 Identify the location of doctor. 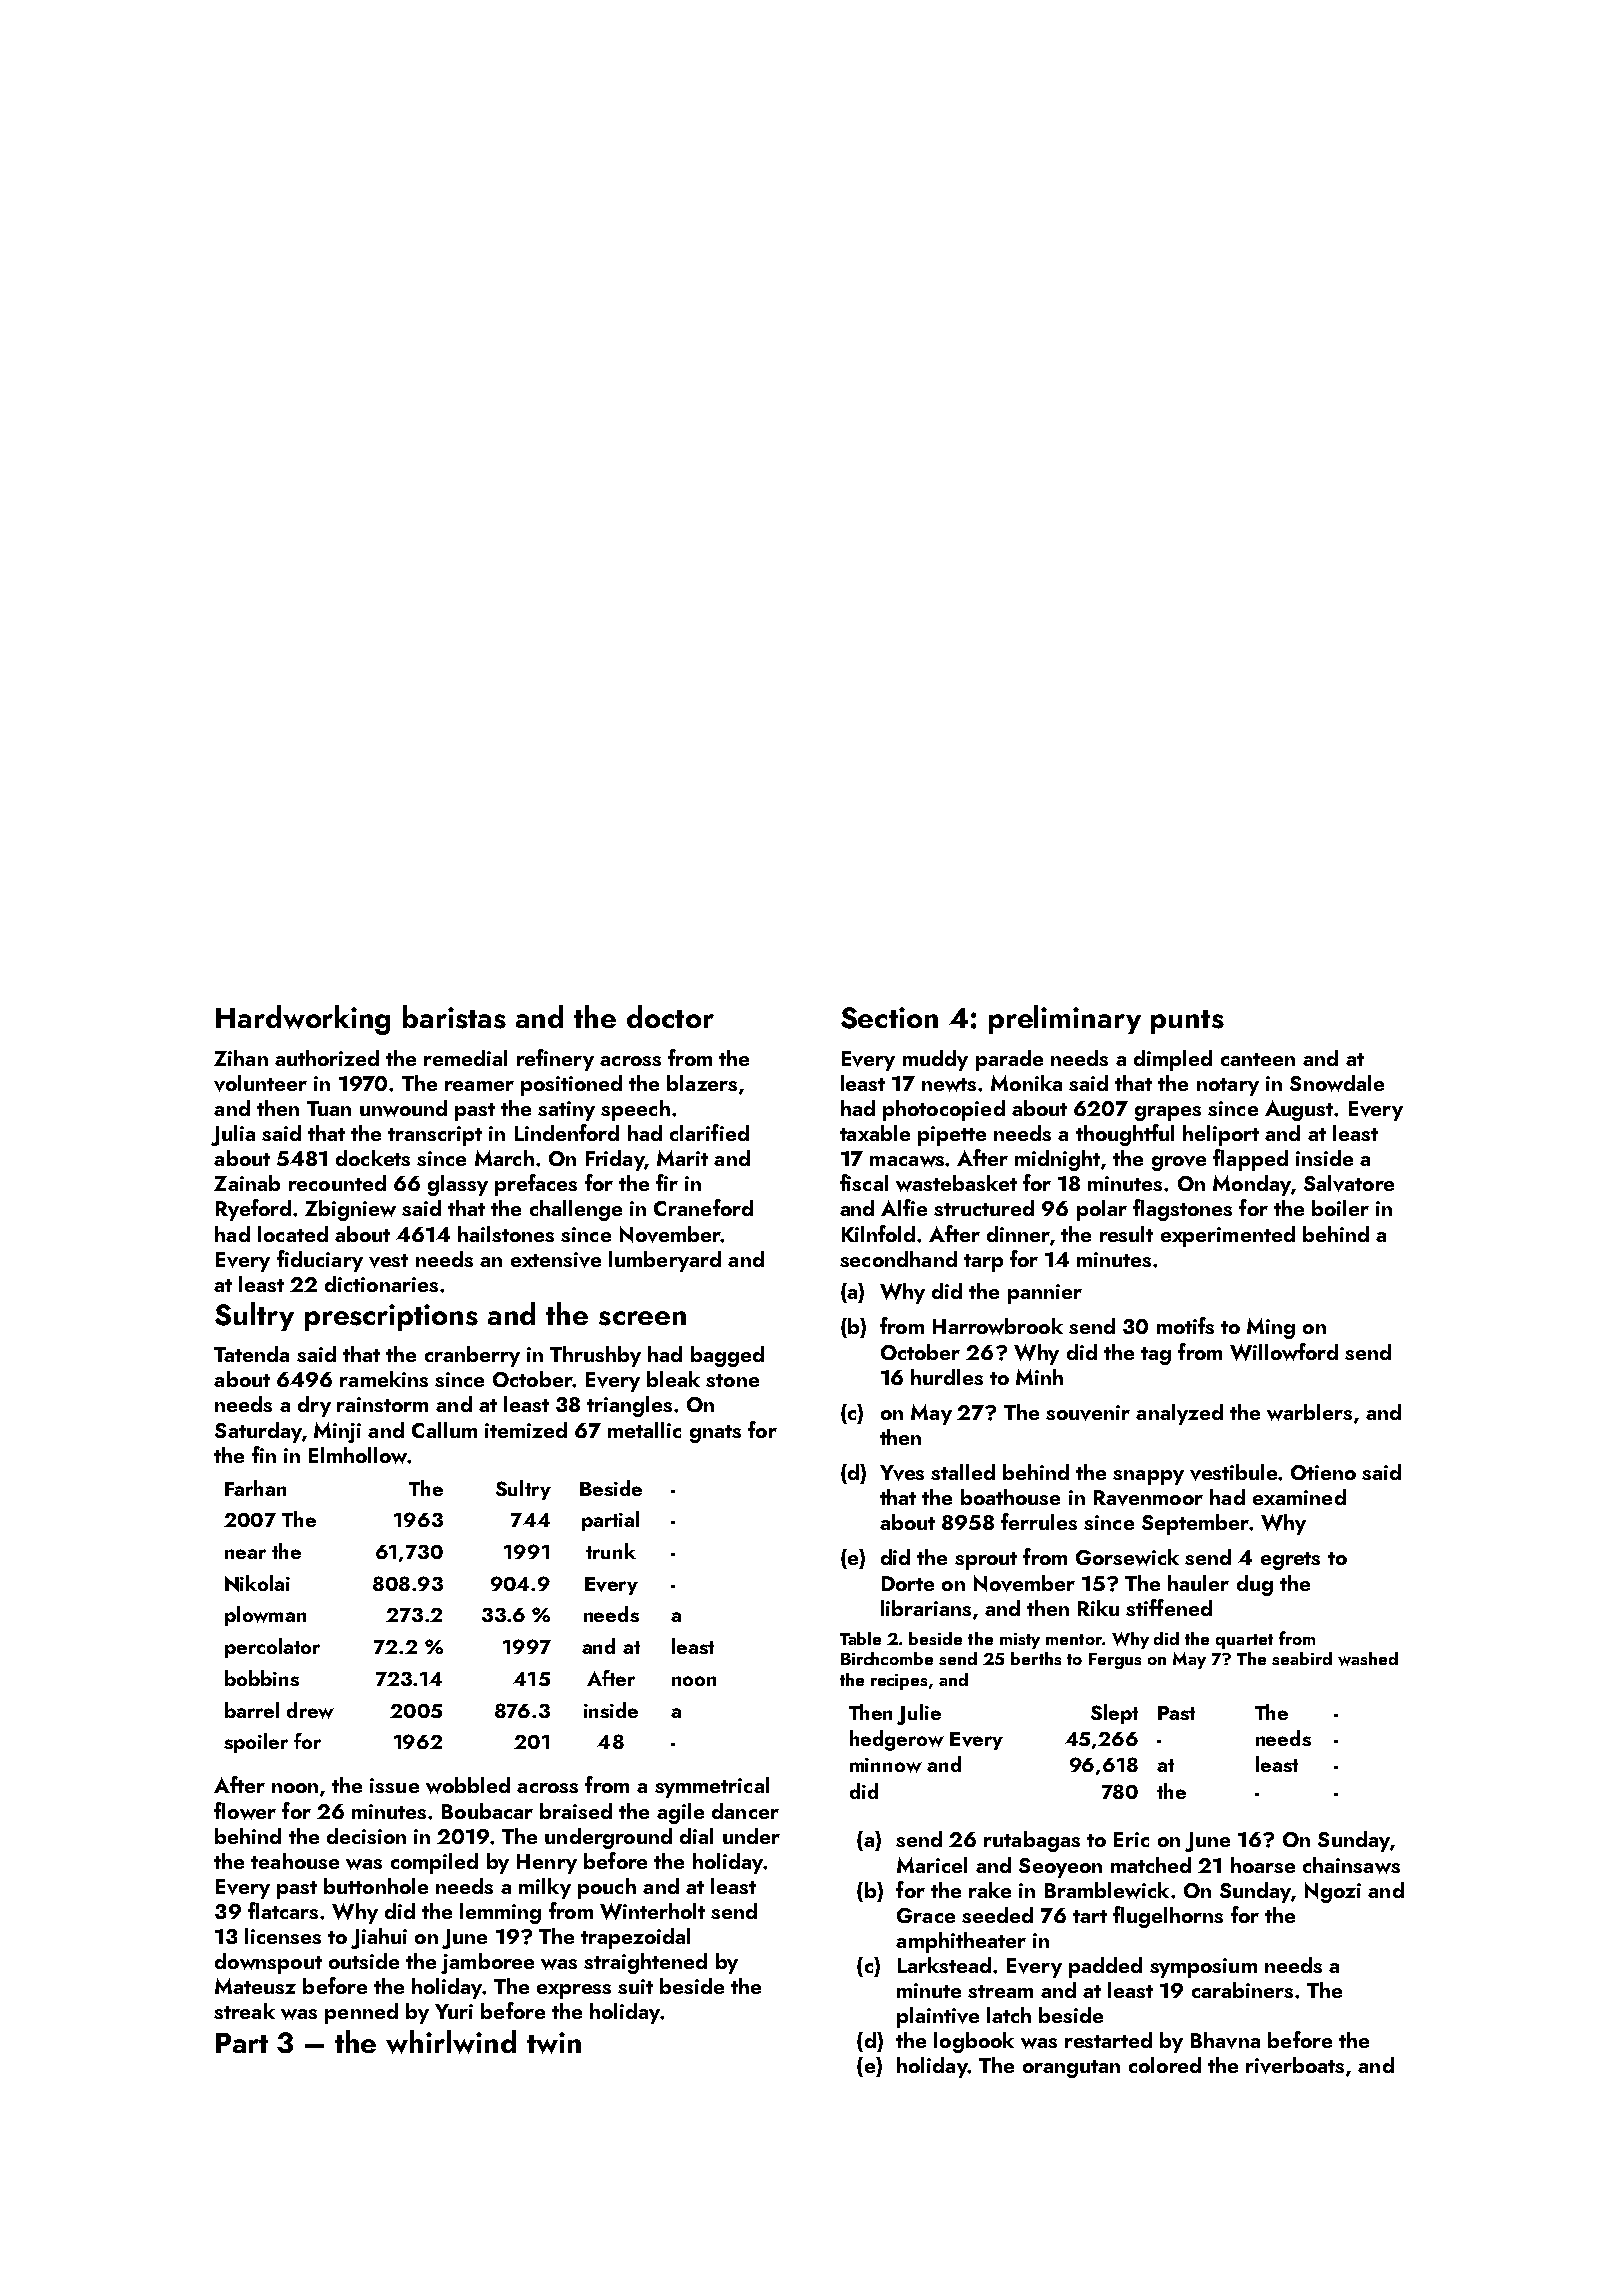
(670, 1016).
